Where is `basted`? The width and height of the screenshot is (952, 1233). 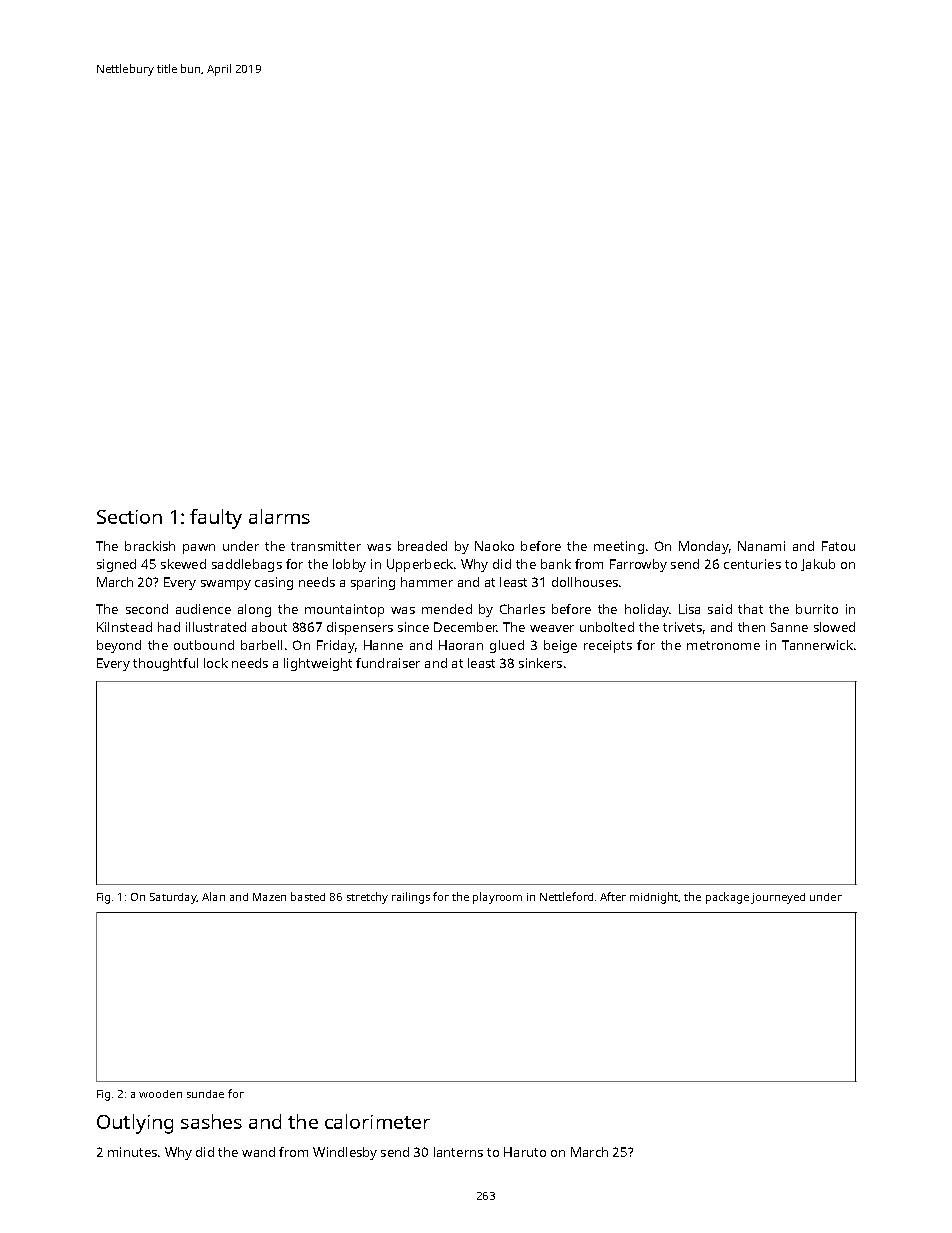 basted is located at coordinates (308, 896).
